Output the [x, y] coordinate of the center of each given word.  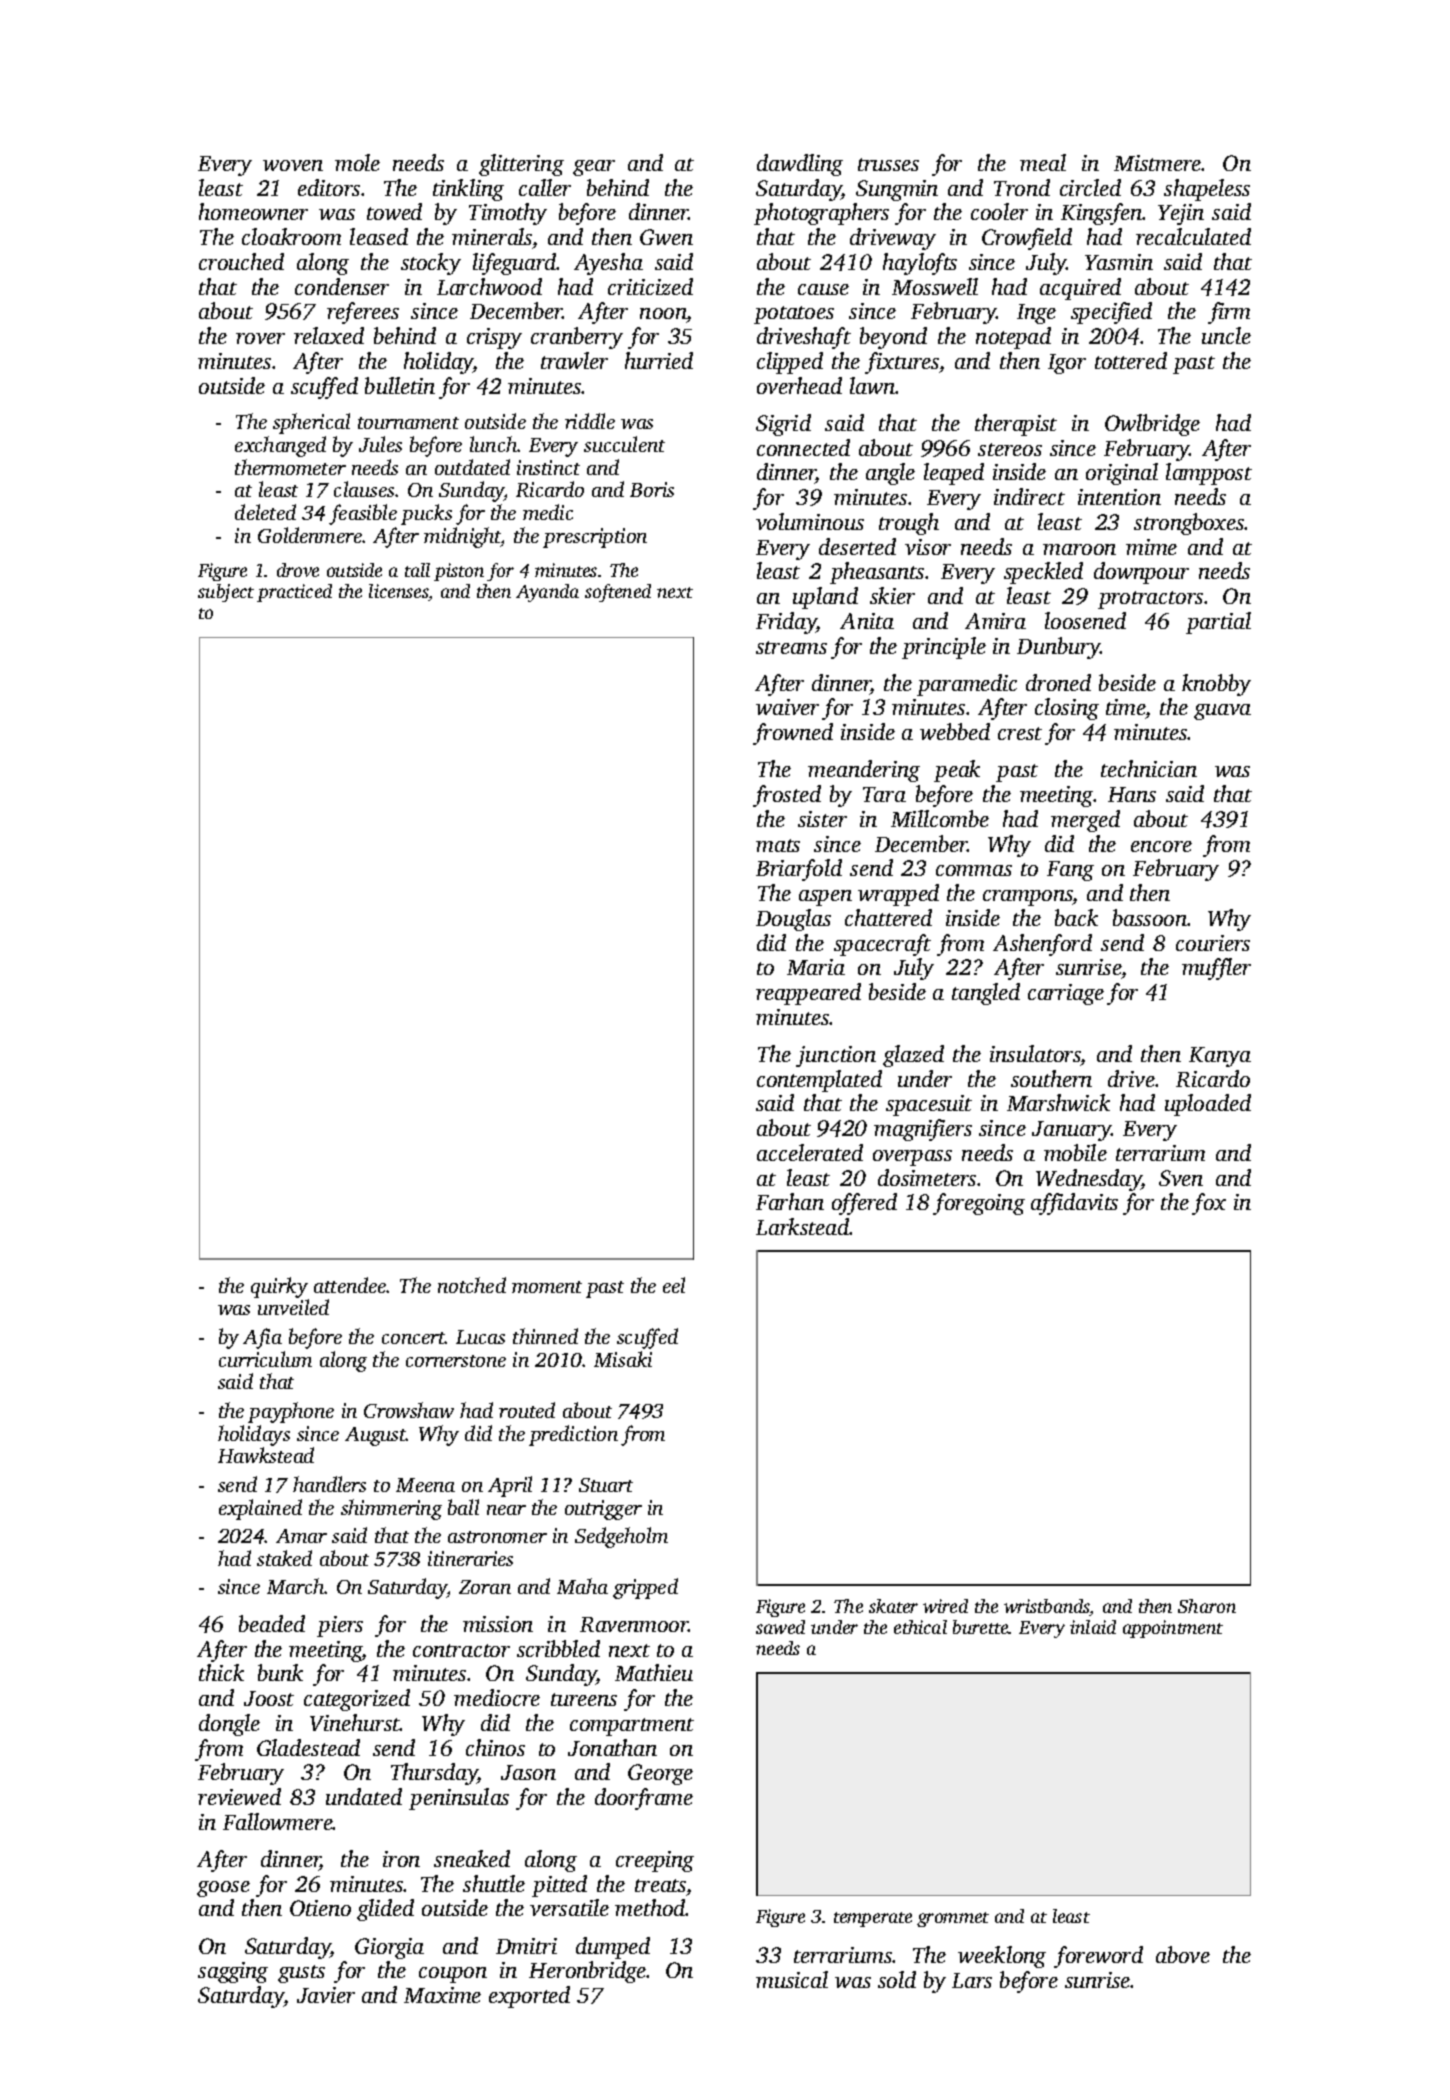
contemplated [819, 1081]
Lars [972, 1980]
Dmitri [526, 1946]
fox [1209, 1204]
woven [293, 165]
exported [529, 1997]
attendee [350, 1285]
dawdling [800, 165]
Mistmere [1158, 163]
